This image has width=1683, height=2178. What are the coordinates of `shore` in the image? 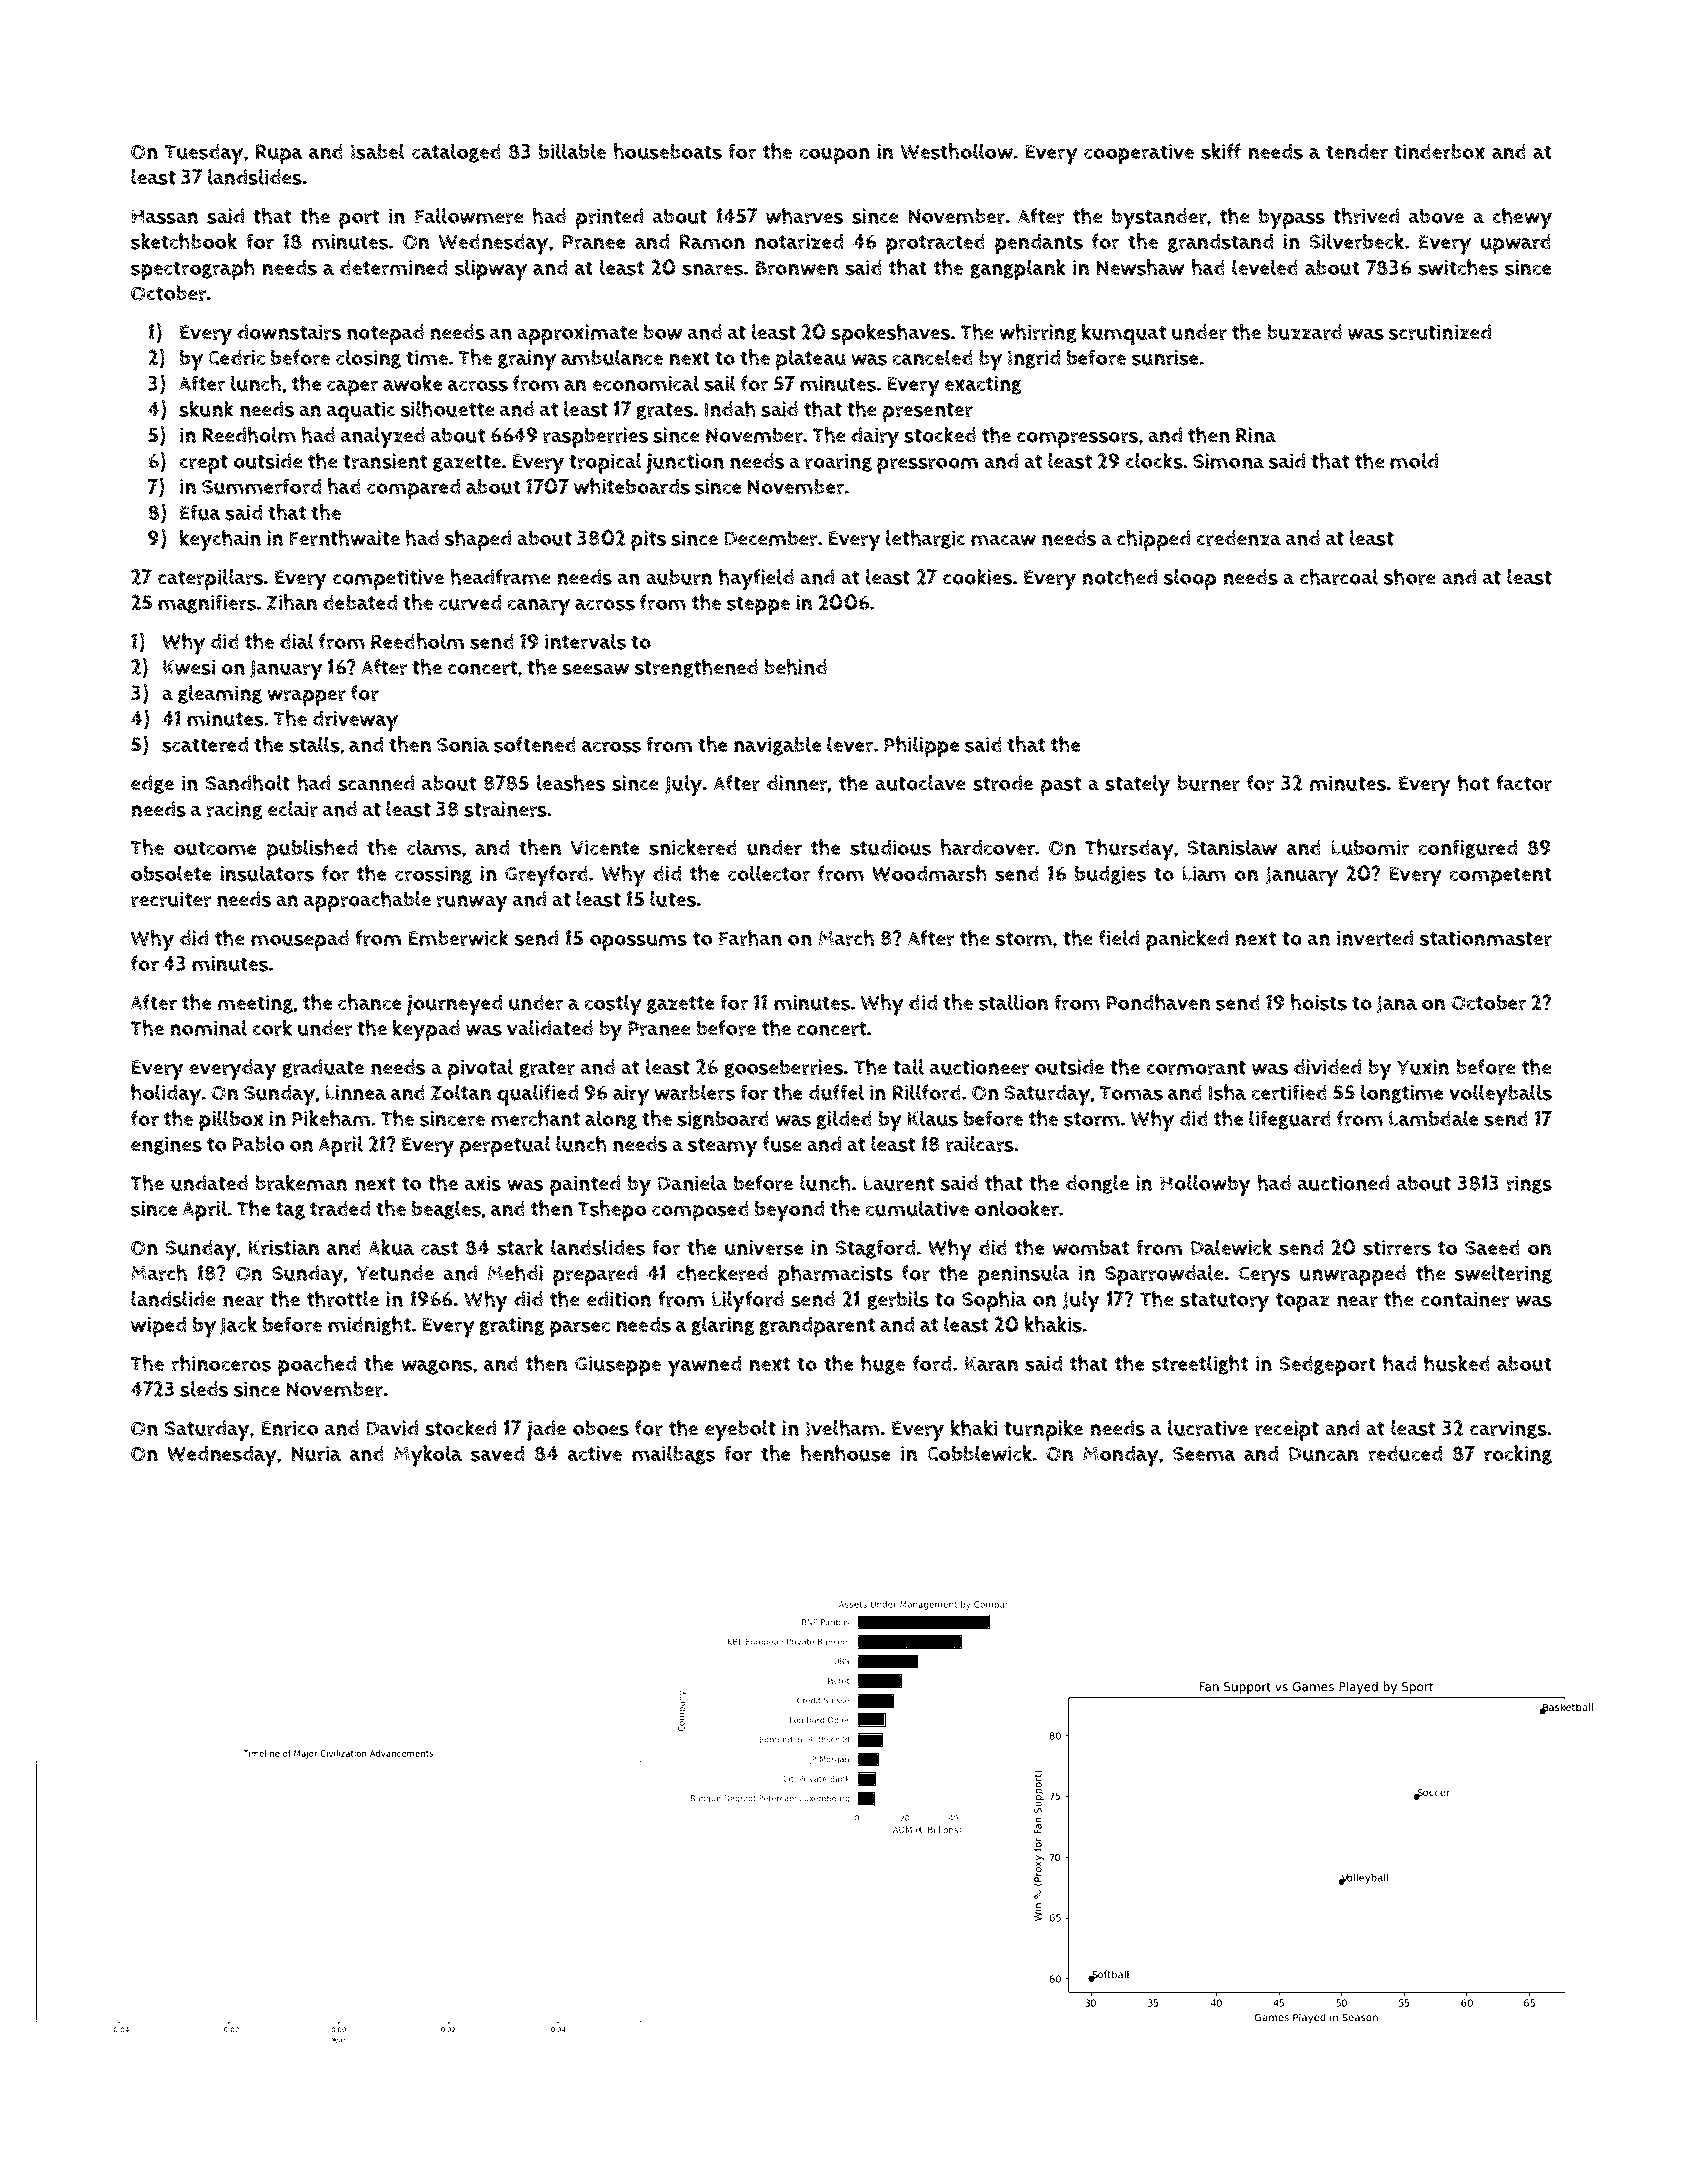 It's located at (1410, 576).
